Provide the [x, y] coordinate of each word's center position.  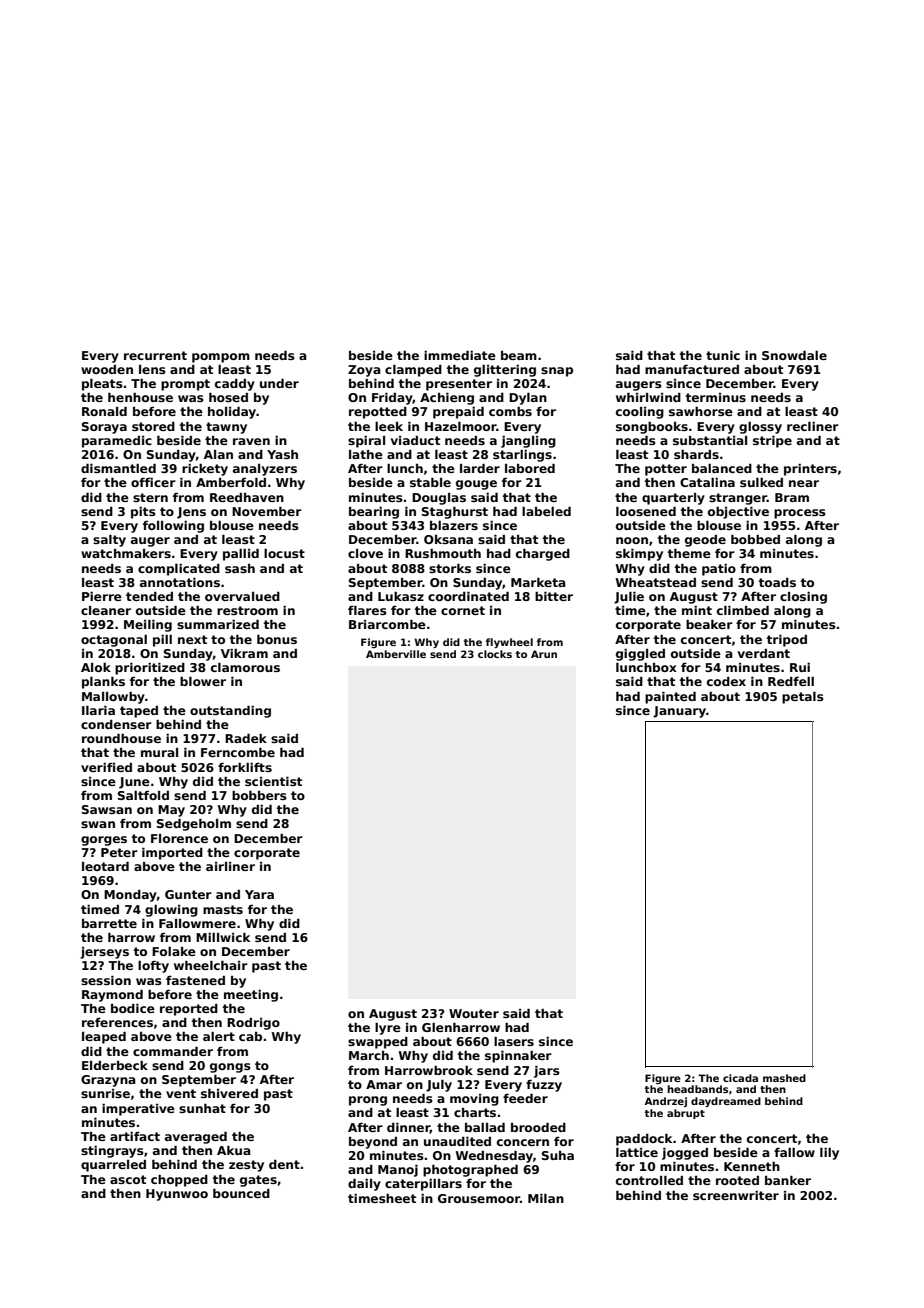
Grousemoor [479, 1198]
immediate [460, 355]
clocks [495, 654]
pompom [221, 358]
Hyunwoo [177, 1195]
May [171, 811]
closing [803, 598]
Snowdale [794, 355]
